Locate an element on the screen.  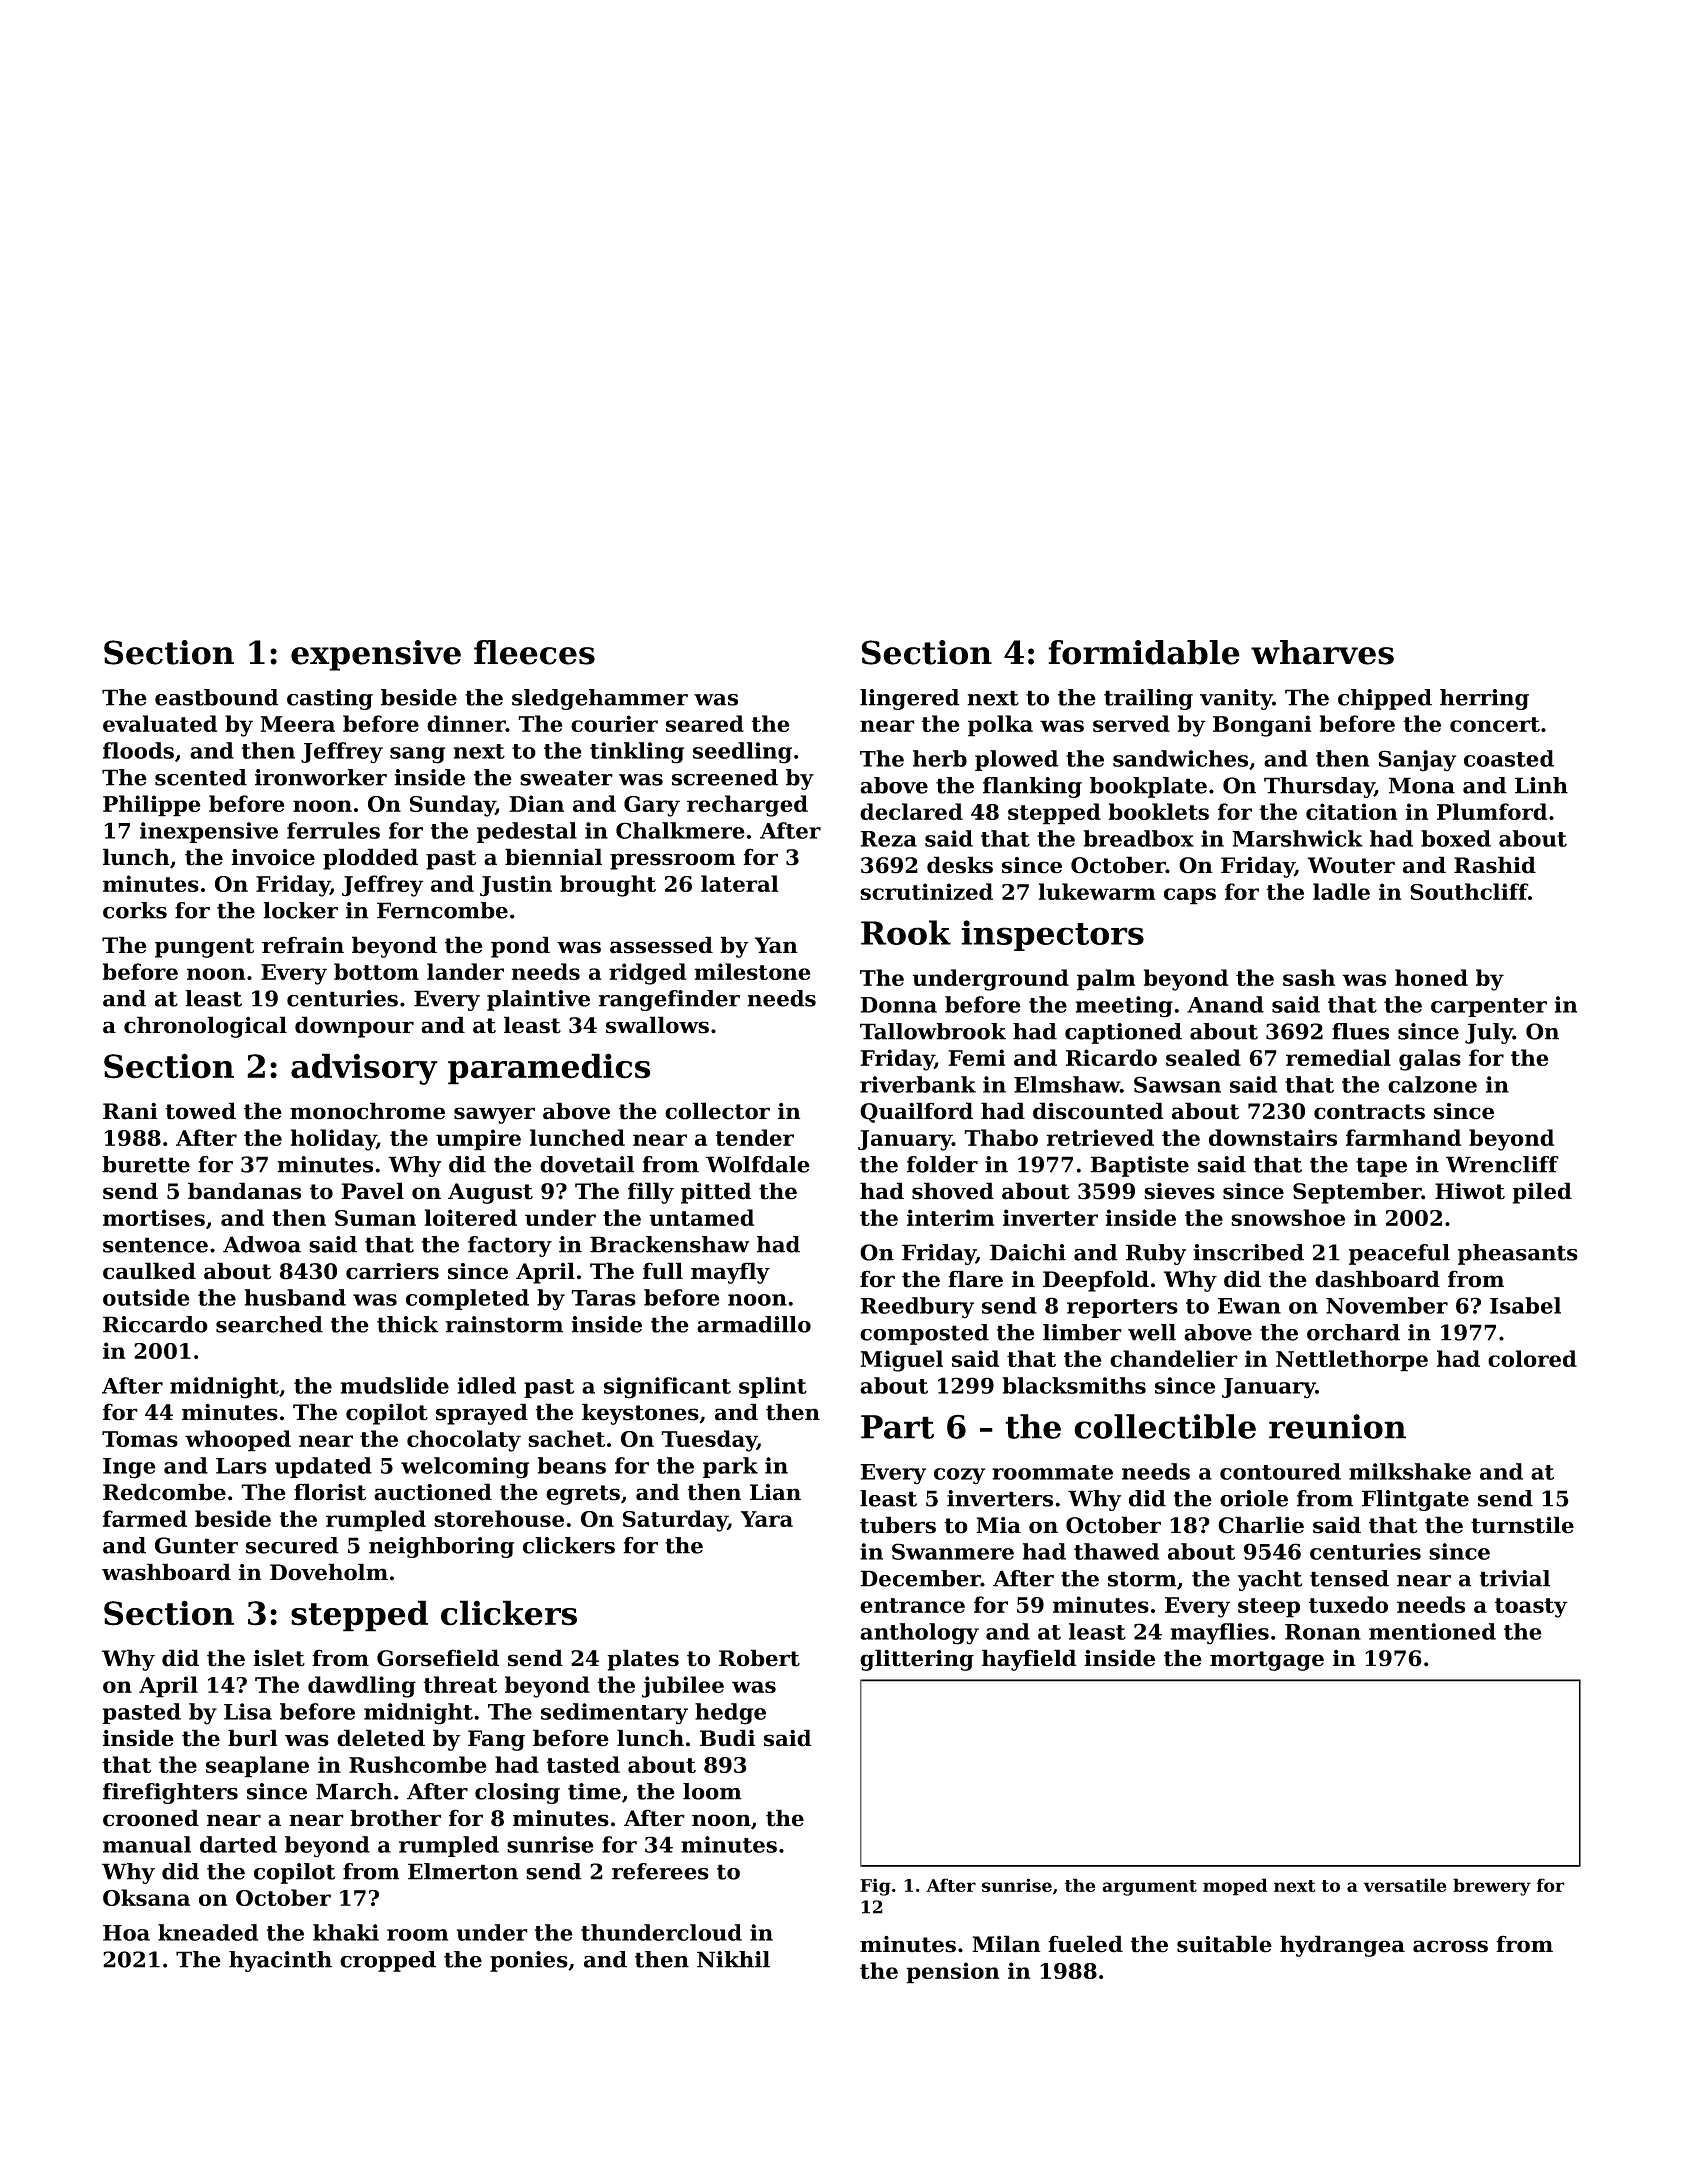
untamed is located at coordinates (701, 1217).
